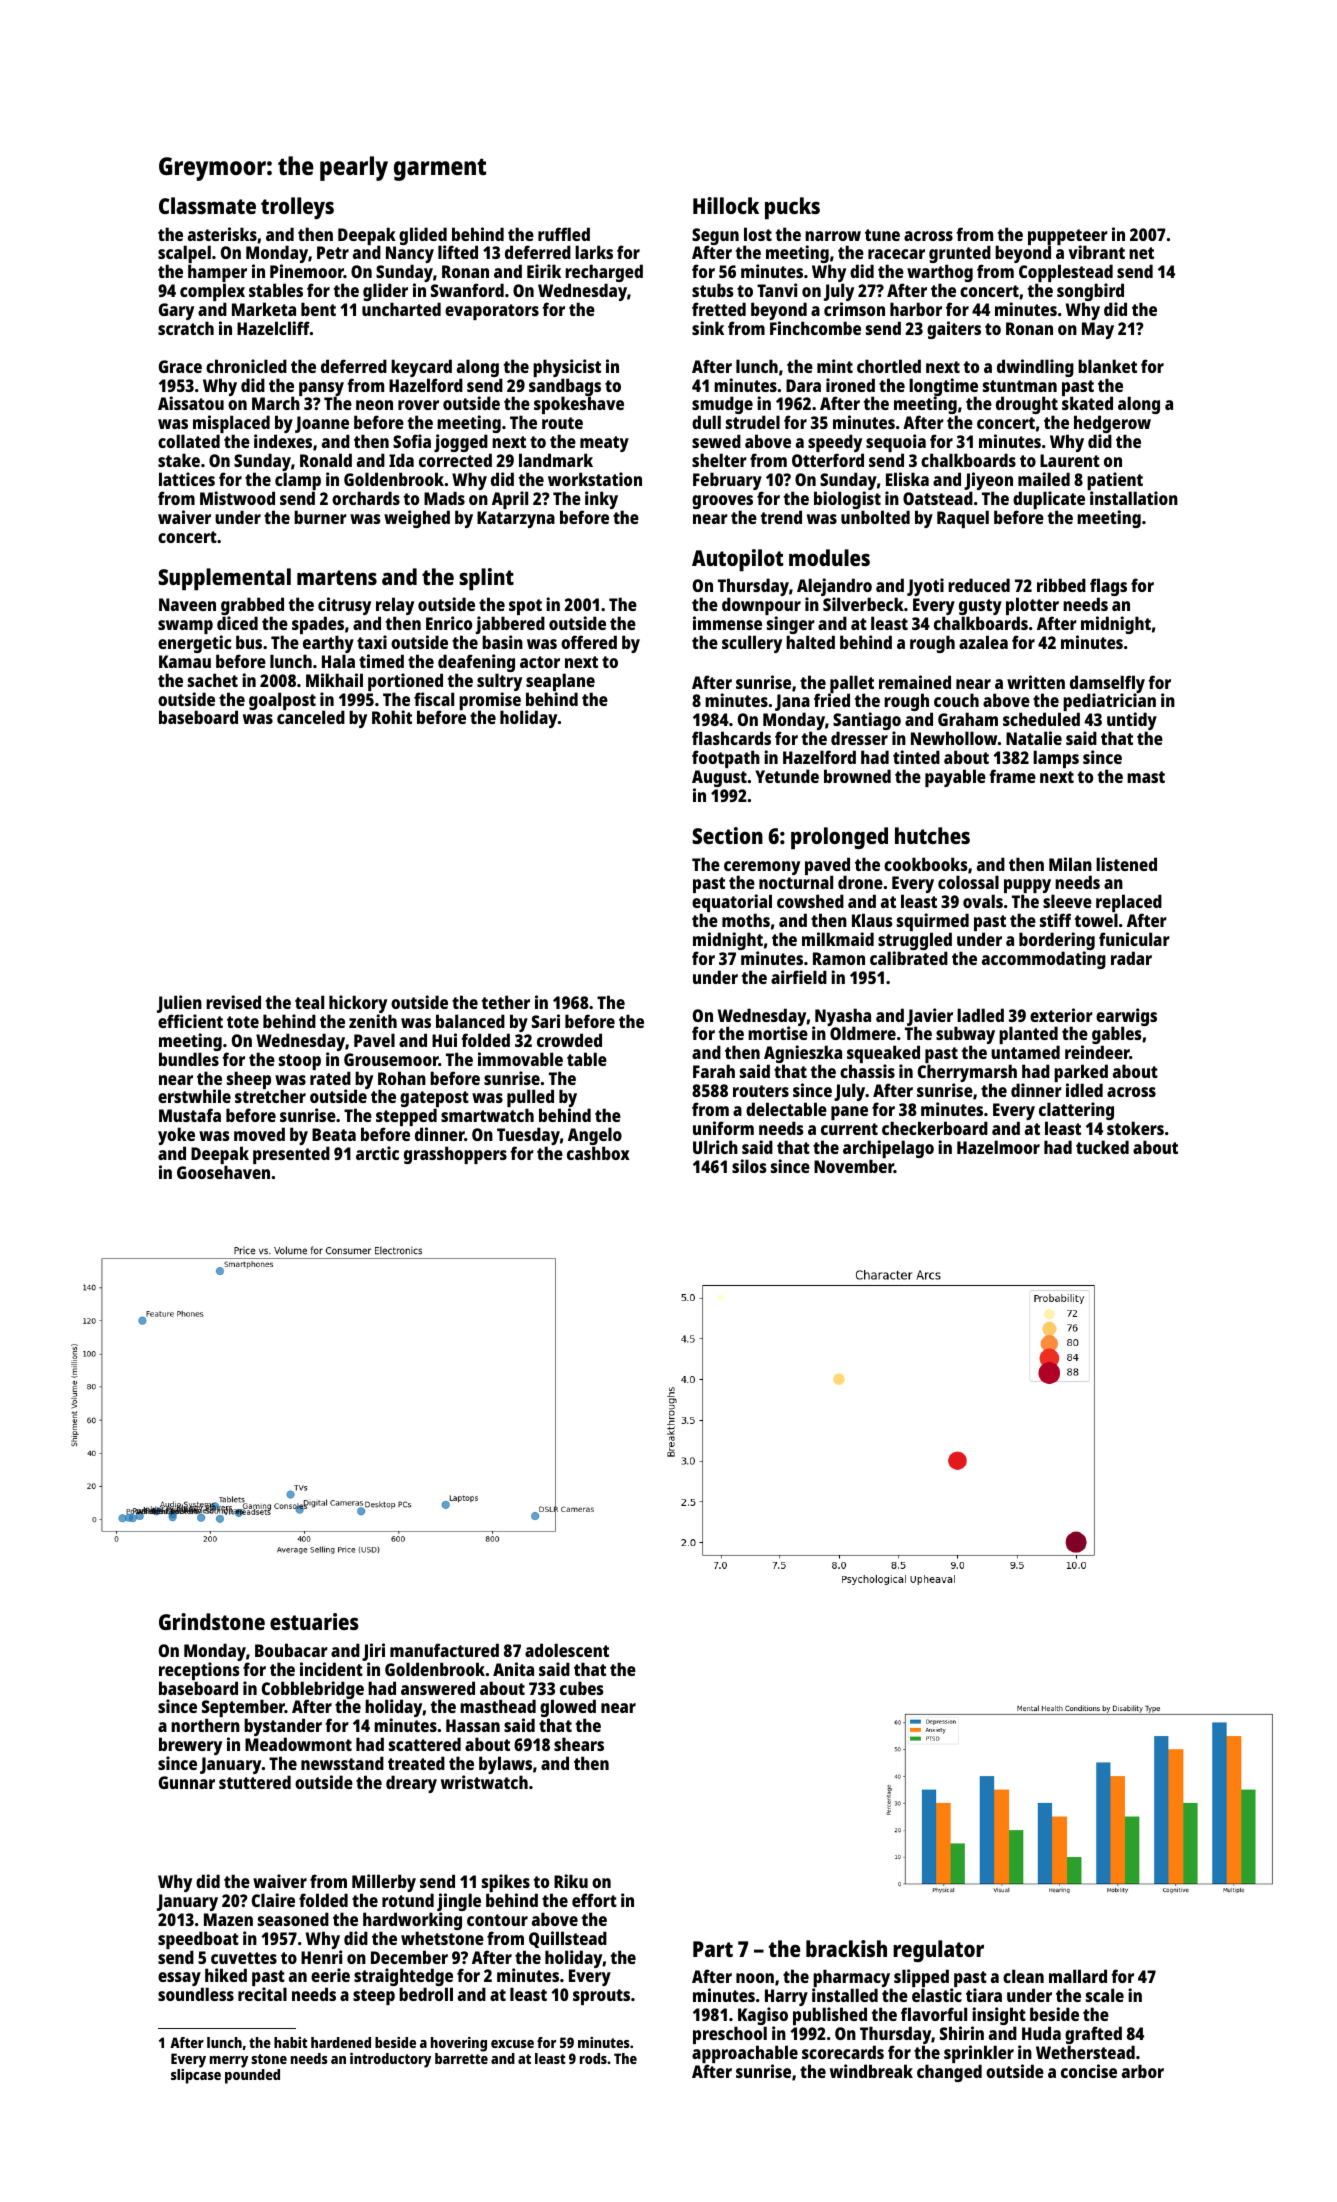  Describe the element at coordinates (931, 1017) in the image. I see `Javier` at that location.
